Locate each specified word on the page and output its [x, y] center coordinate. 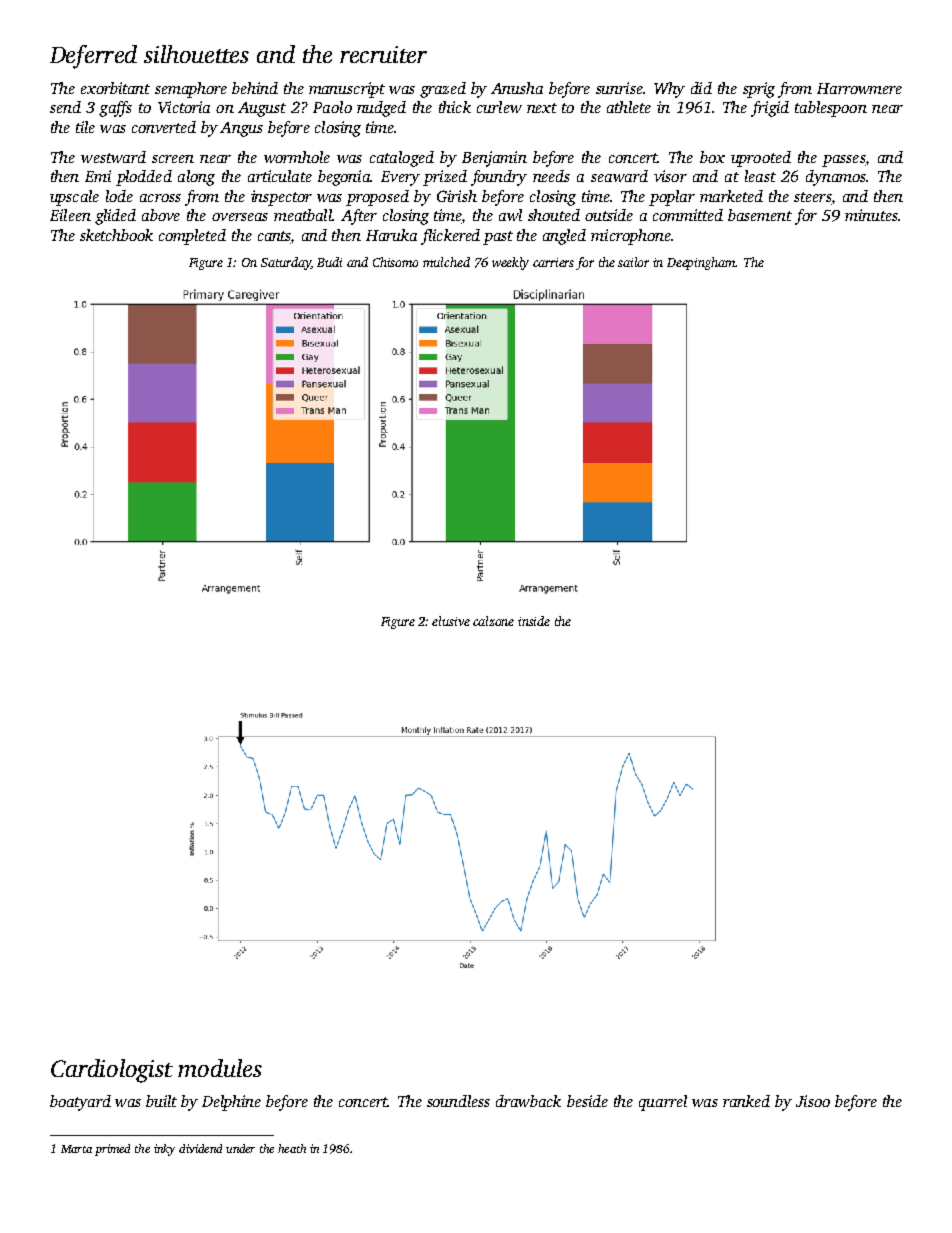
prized [445, 178]
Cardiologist [112, 1071]
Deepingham [701, 263]
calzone [493, 621]
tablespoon [831, 109]
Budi [329, 262]
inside [534, 621]
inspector [281, 198]
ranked [746, 1101]
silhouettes [196, 54]
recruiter [383, 54]
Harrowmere [859, 88]
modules [220, 1068]
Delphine [231, 1103]
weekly [510, 263]
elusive [451, 621]
